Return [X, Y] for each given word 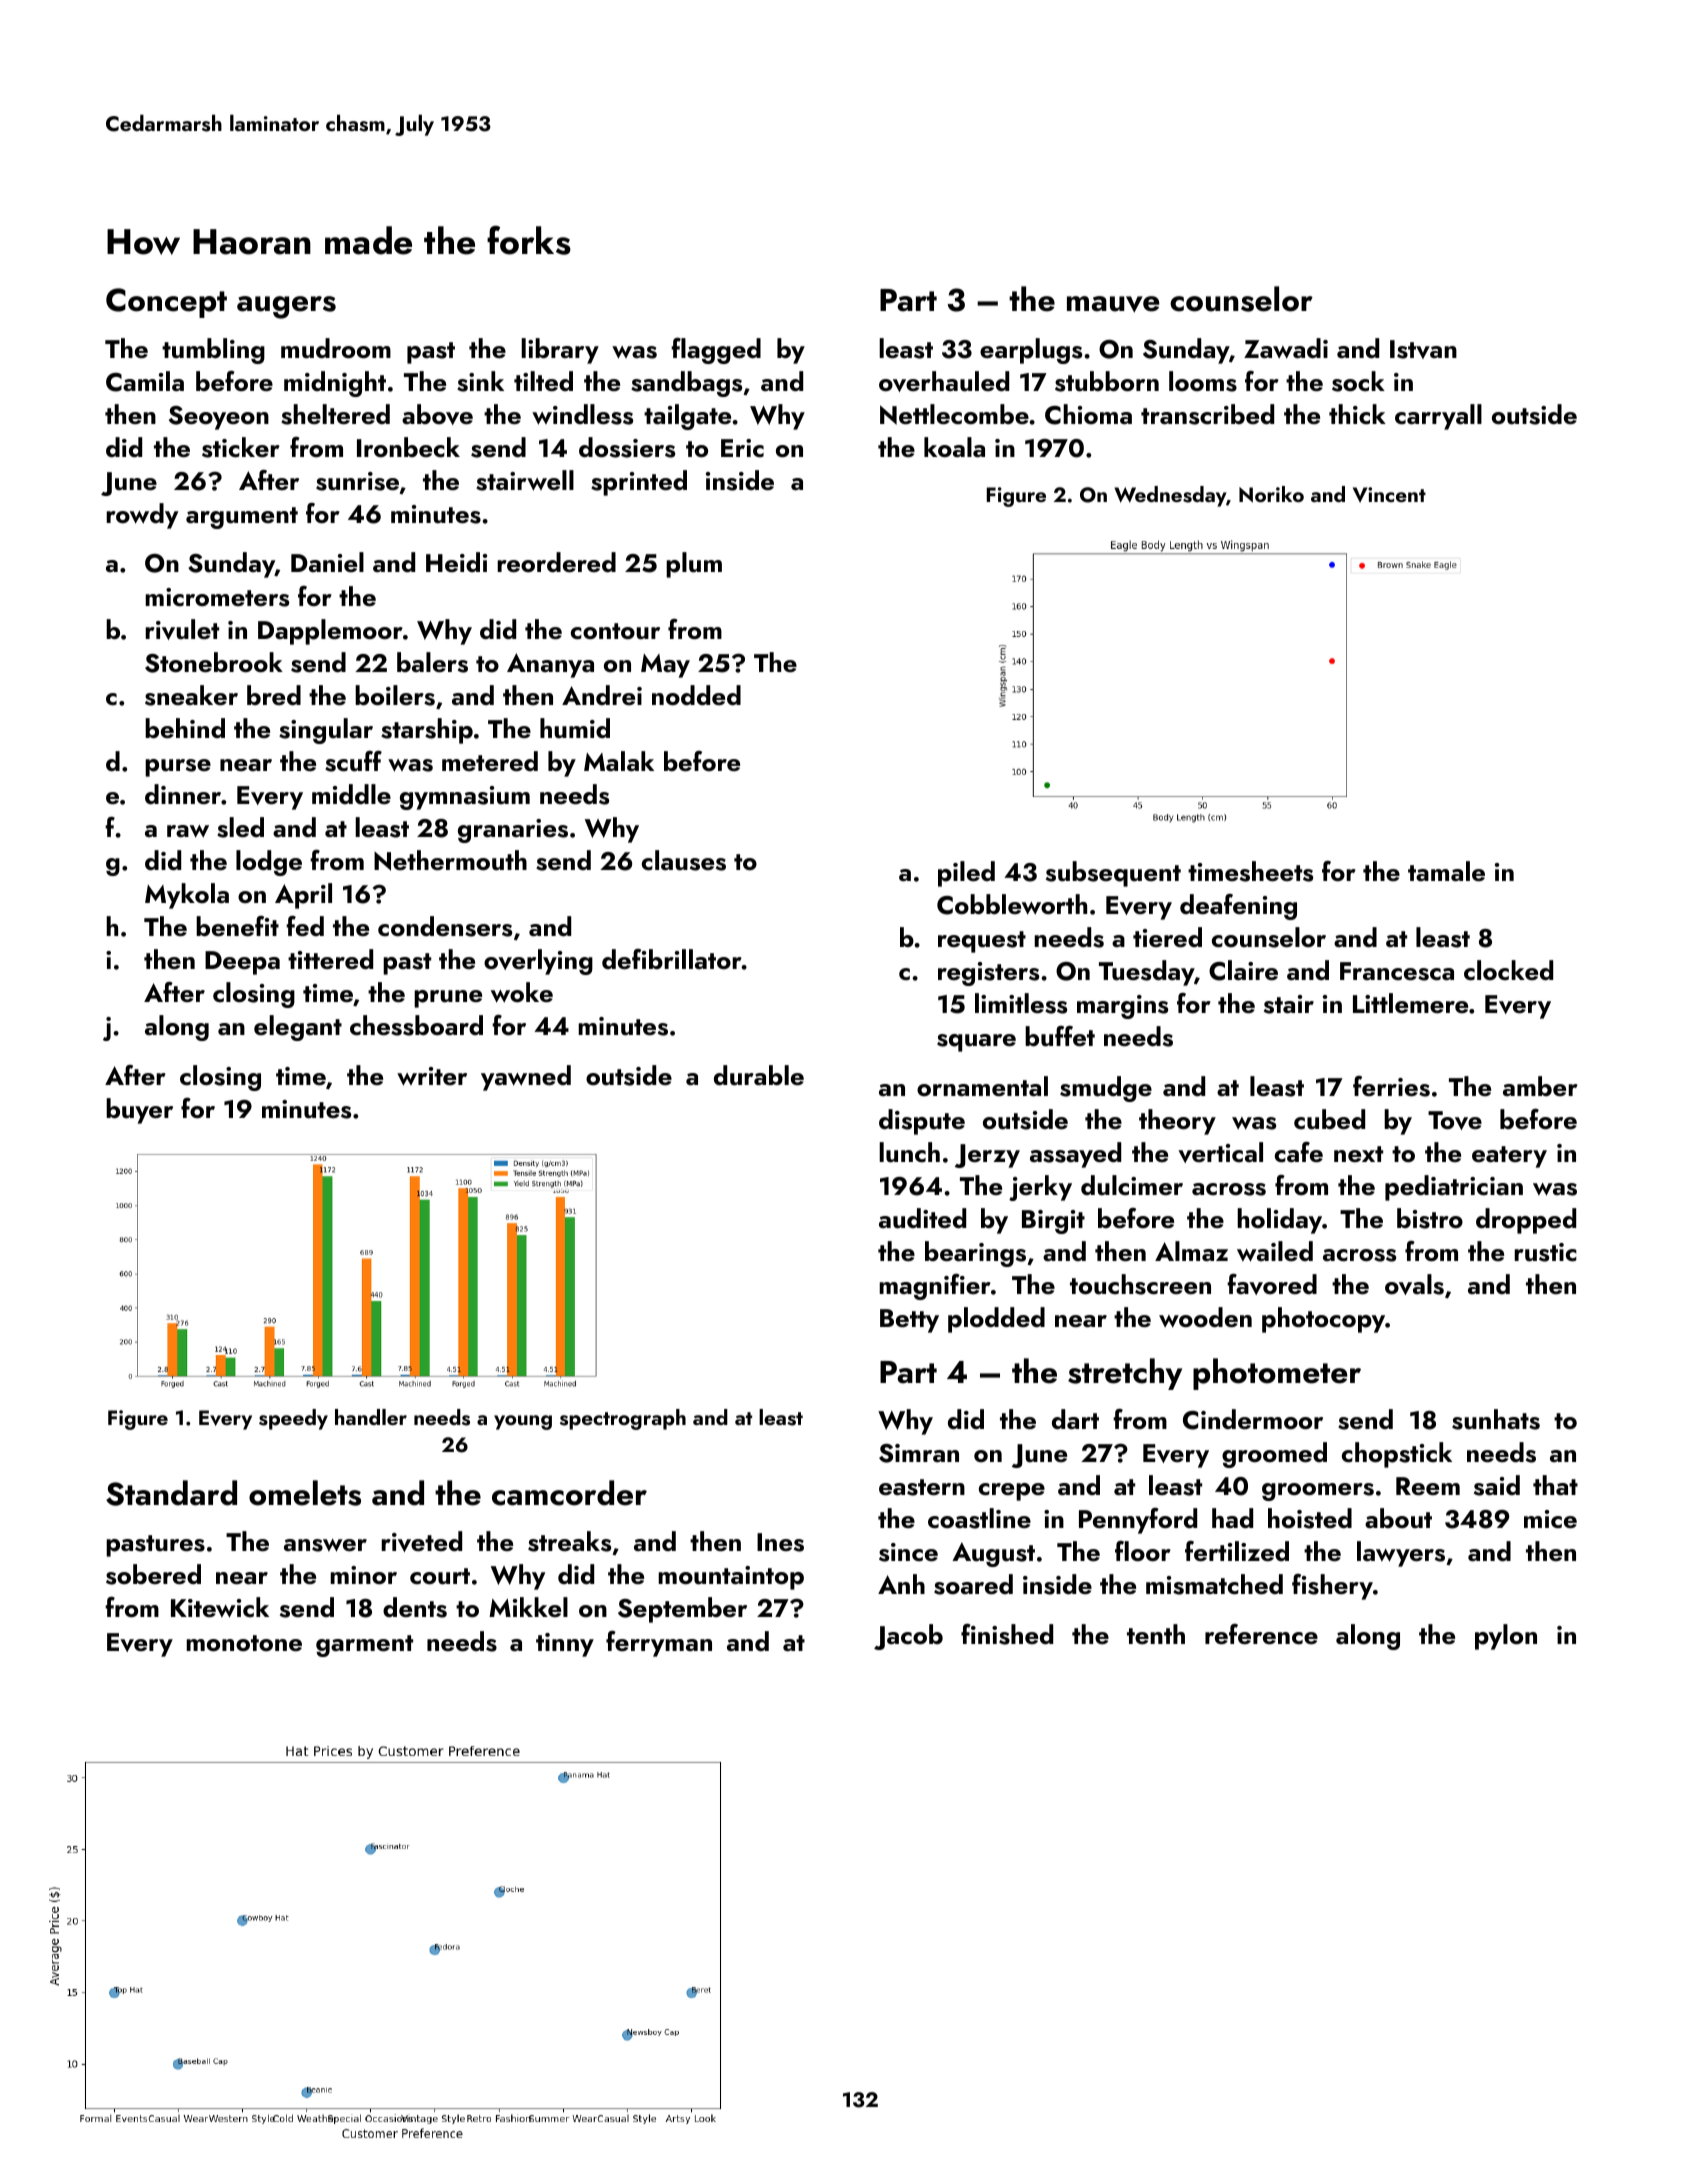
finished [1007, 1634]
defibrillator [672, 959]
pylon [1506, 1637]
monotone [244, 1643]
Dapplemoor [330, 632]
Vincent [1389, 495]
